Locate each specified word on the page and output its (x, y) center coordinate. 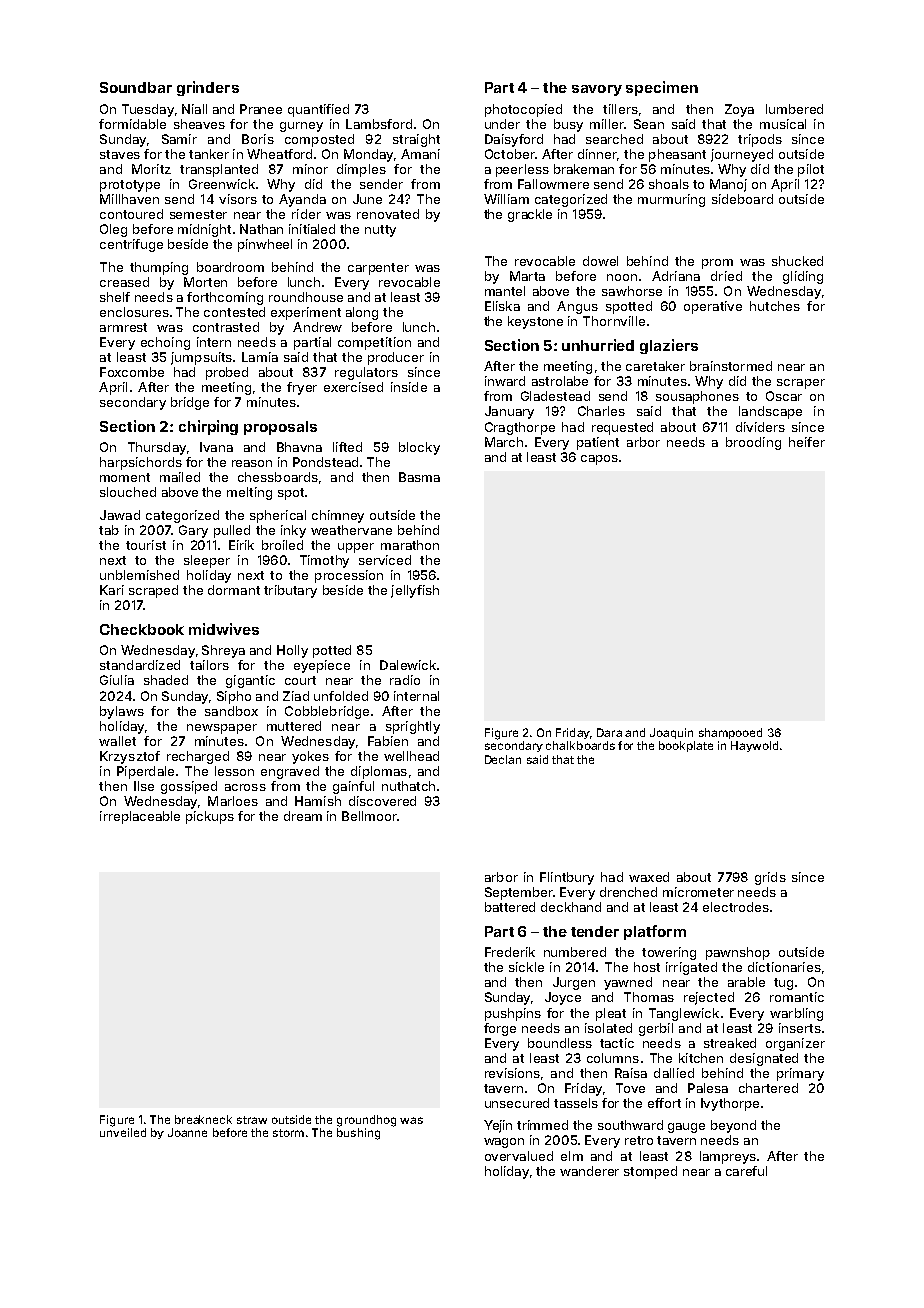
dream (303, 816)
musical (783, 124)
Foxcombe (132, 372)
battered (510, 907)
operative (713, 307)
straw (252, 1120)
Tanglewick (684, 1014)
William (506, 199)
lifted (347, 447)
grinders (208, 88)
